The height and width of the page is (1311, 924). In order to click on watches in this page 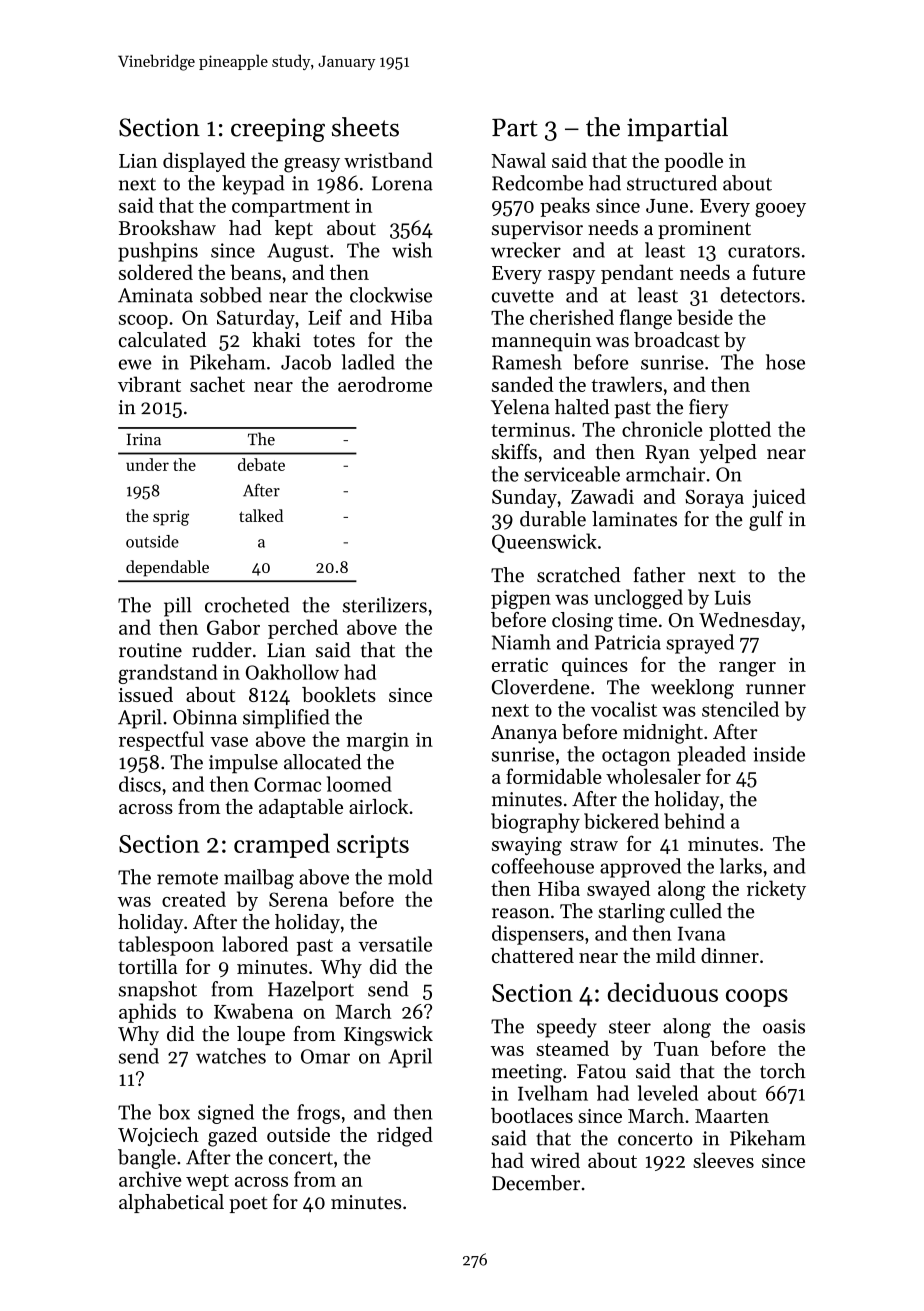, I will do `click(231, 1056)`.
